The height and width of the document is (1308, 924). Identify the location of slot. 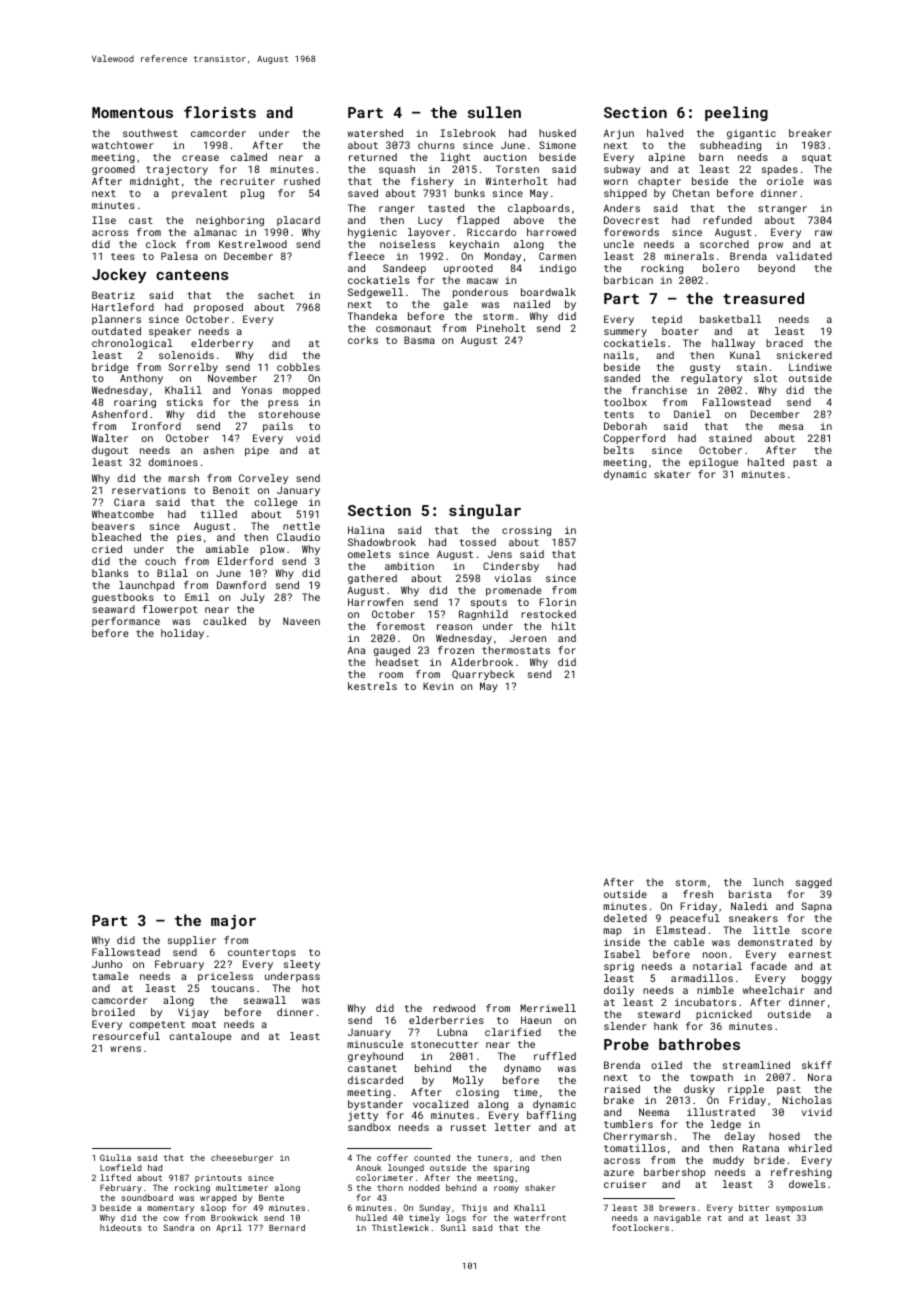
(766, 378).
